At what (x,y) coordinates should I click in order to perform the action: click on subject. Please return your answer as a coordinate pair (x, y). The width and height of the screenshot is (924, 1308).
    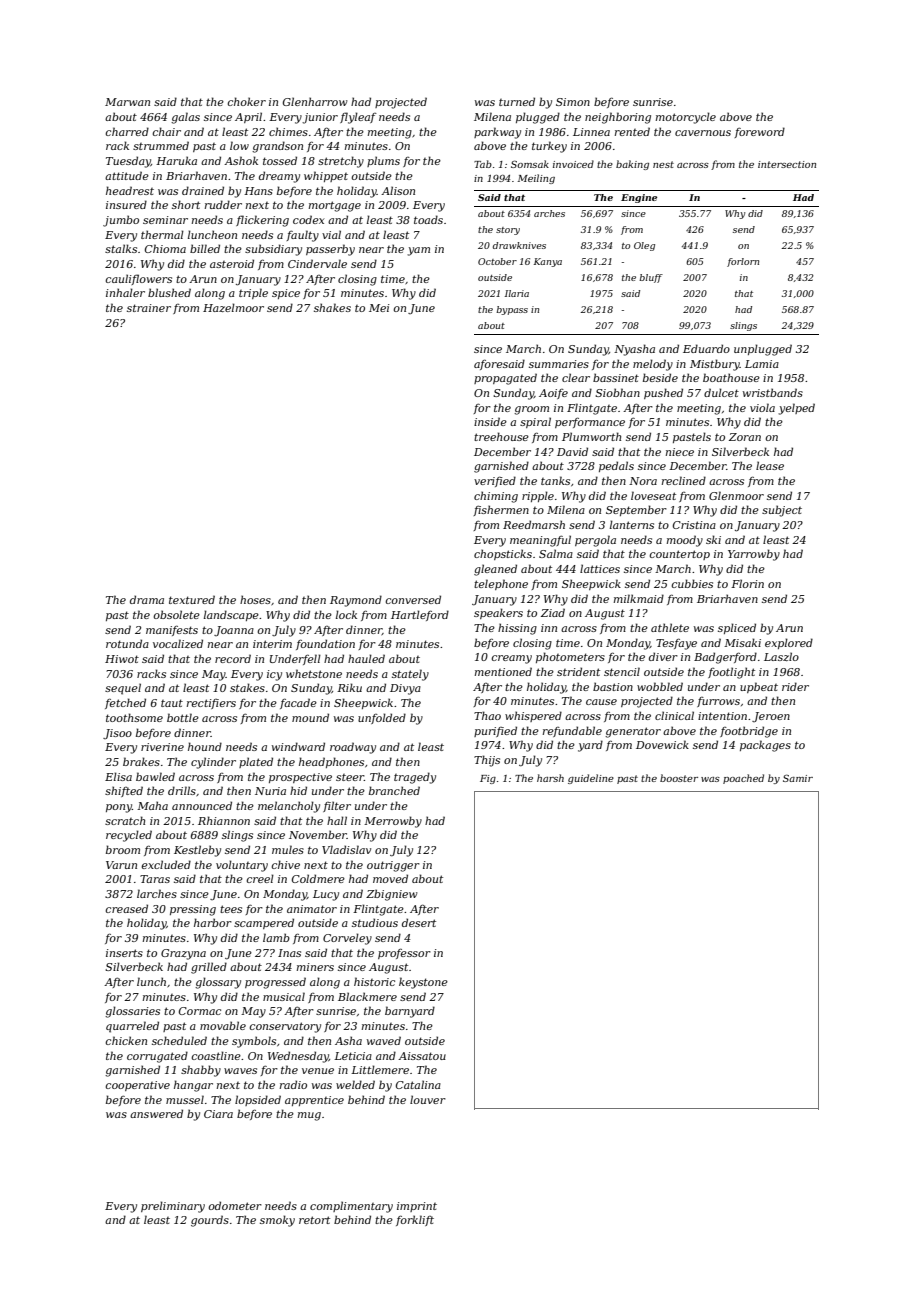
    Looking at the image, I should click on (782, 511).
